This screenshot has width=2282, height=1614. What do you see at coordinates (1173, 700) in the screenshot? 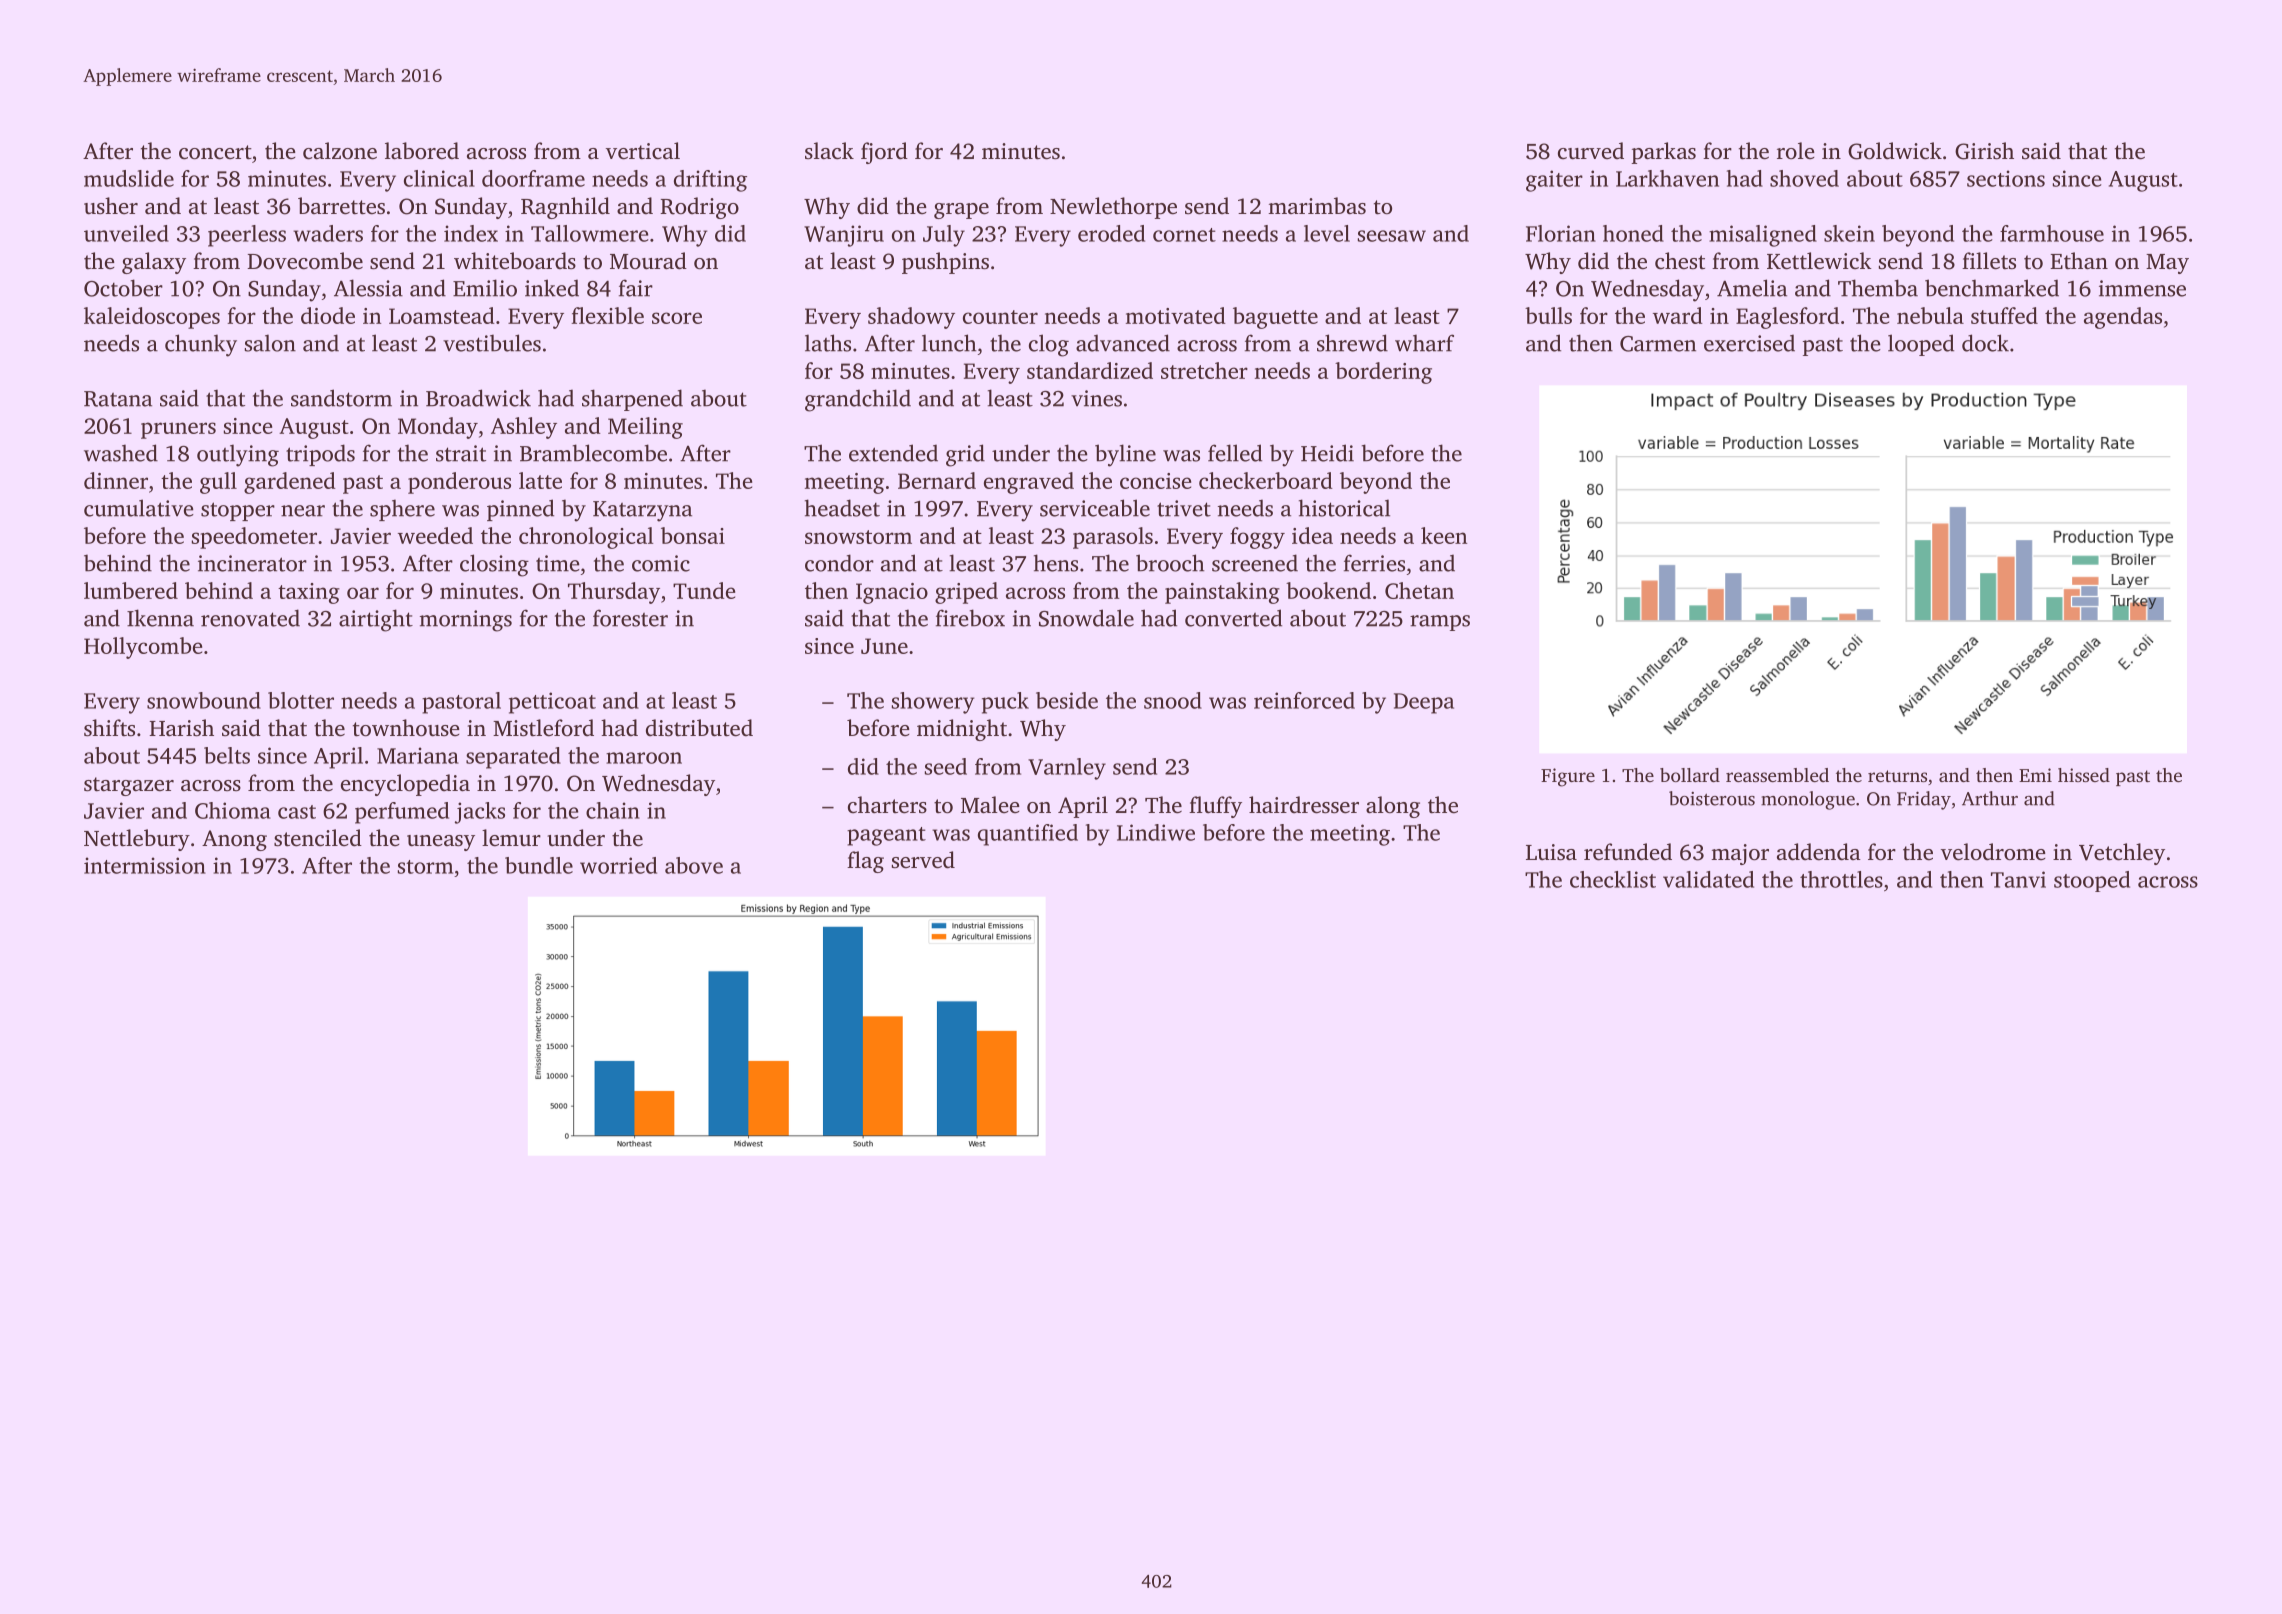
I see `snood` at bounding box center [1173, 700].
